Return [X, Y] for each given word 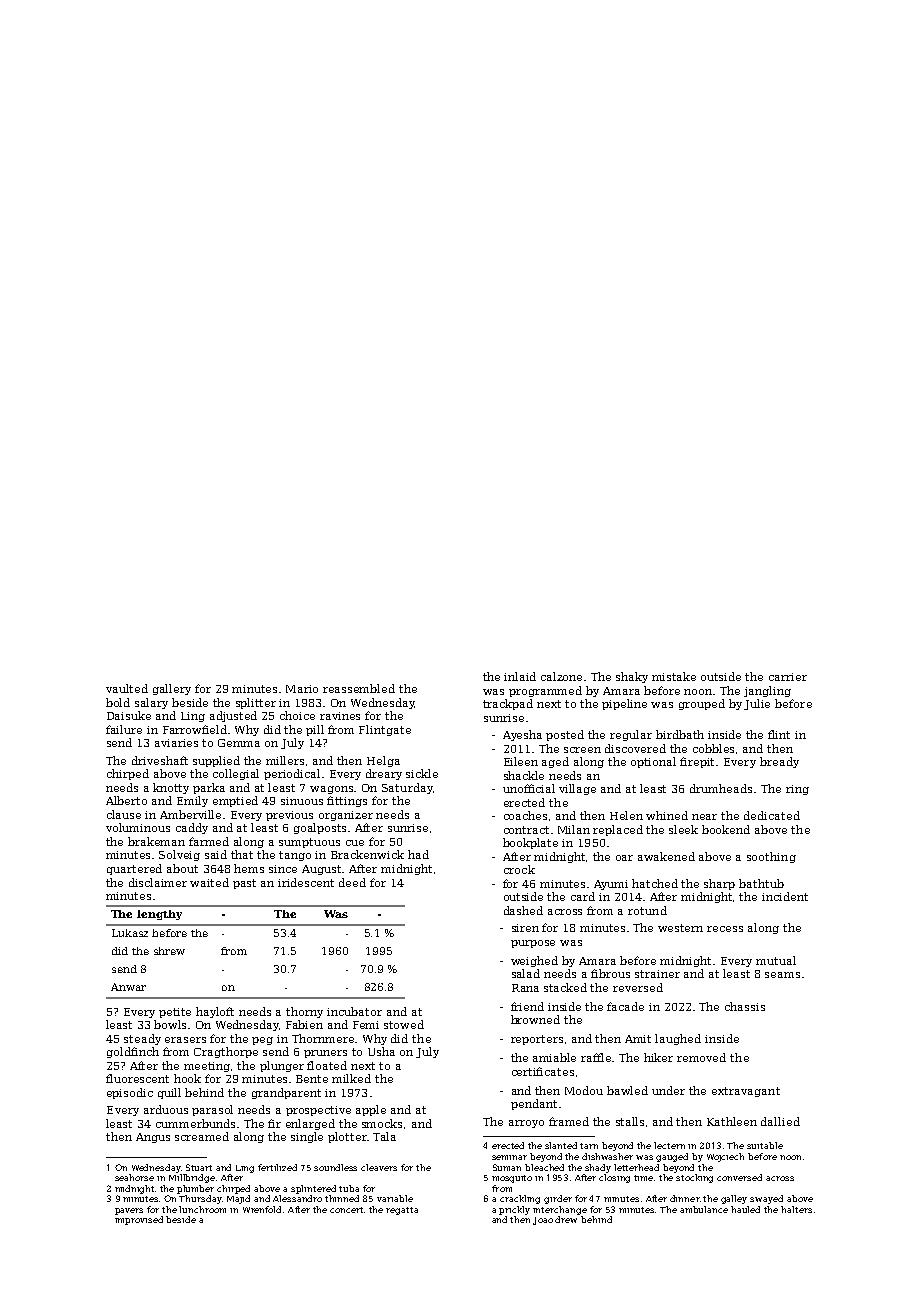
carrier [788, 677]
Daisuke [129, 715]
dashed [523, 910]
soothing [771, 857]
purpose [533, 944]
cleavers [379, 1167]
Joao [543, 1221]
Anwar [128, 987]
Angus [153, 1138]
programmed [545, 691]
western [680, 928]
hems [249, 868]
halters [796, 1209]
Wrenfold [262, 1209]
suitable [765, 1145]
